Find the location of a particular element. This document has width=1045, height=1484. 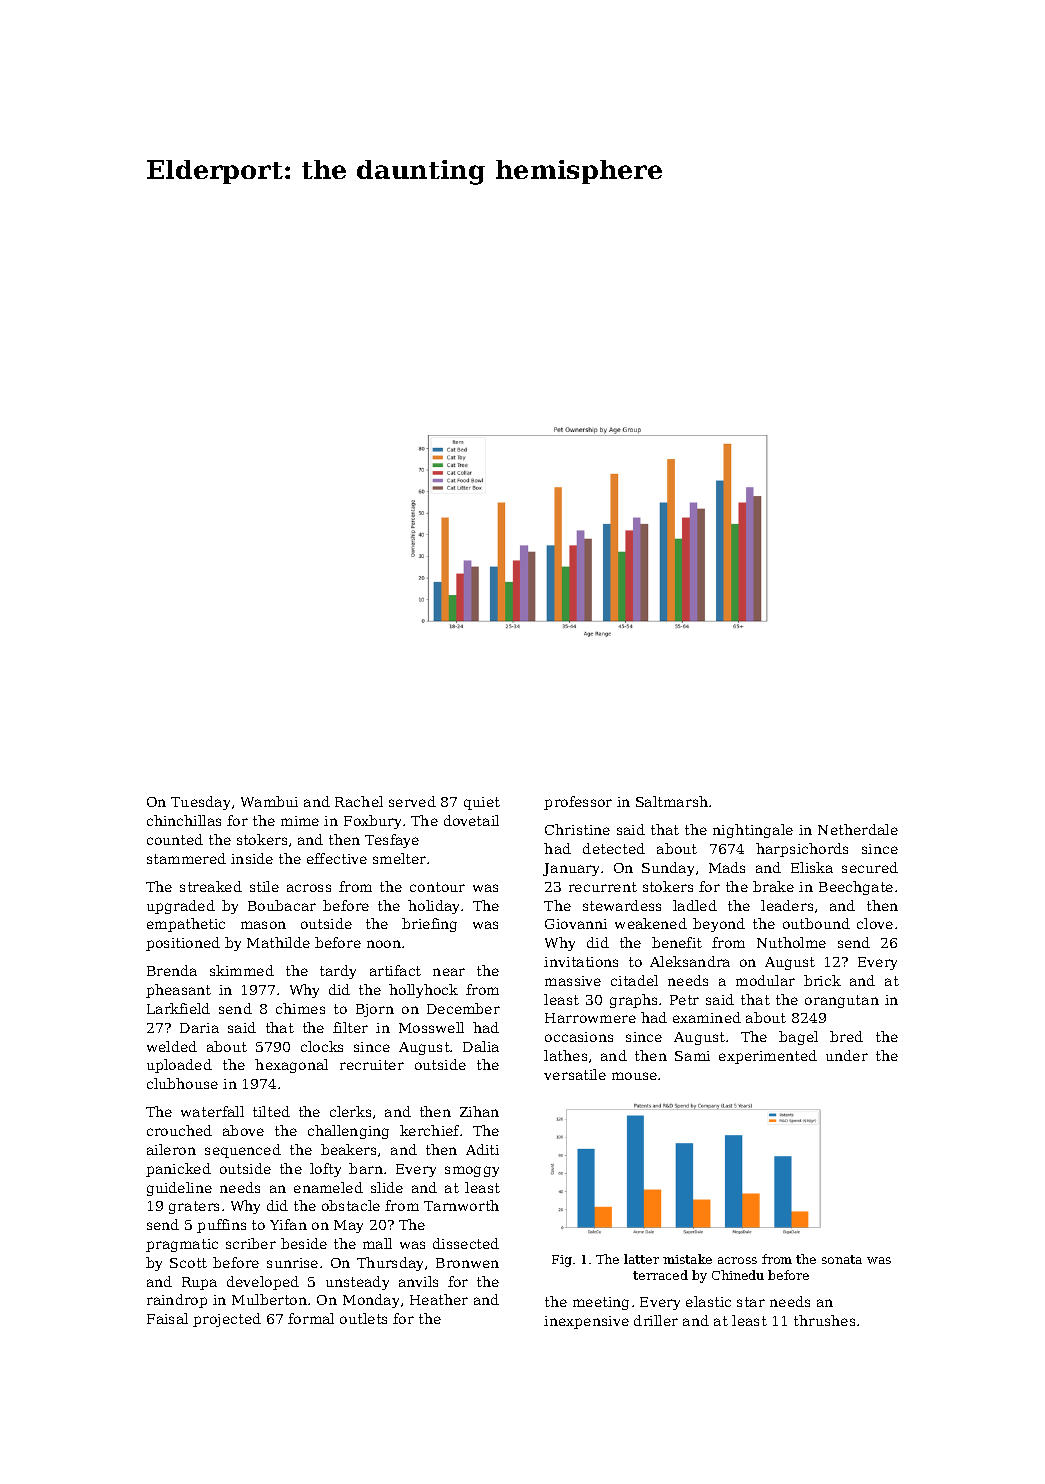

clubhouse is located at coordinates (182, 1083).
